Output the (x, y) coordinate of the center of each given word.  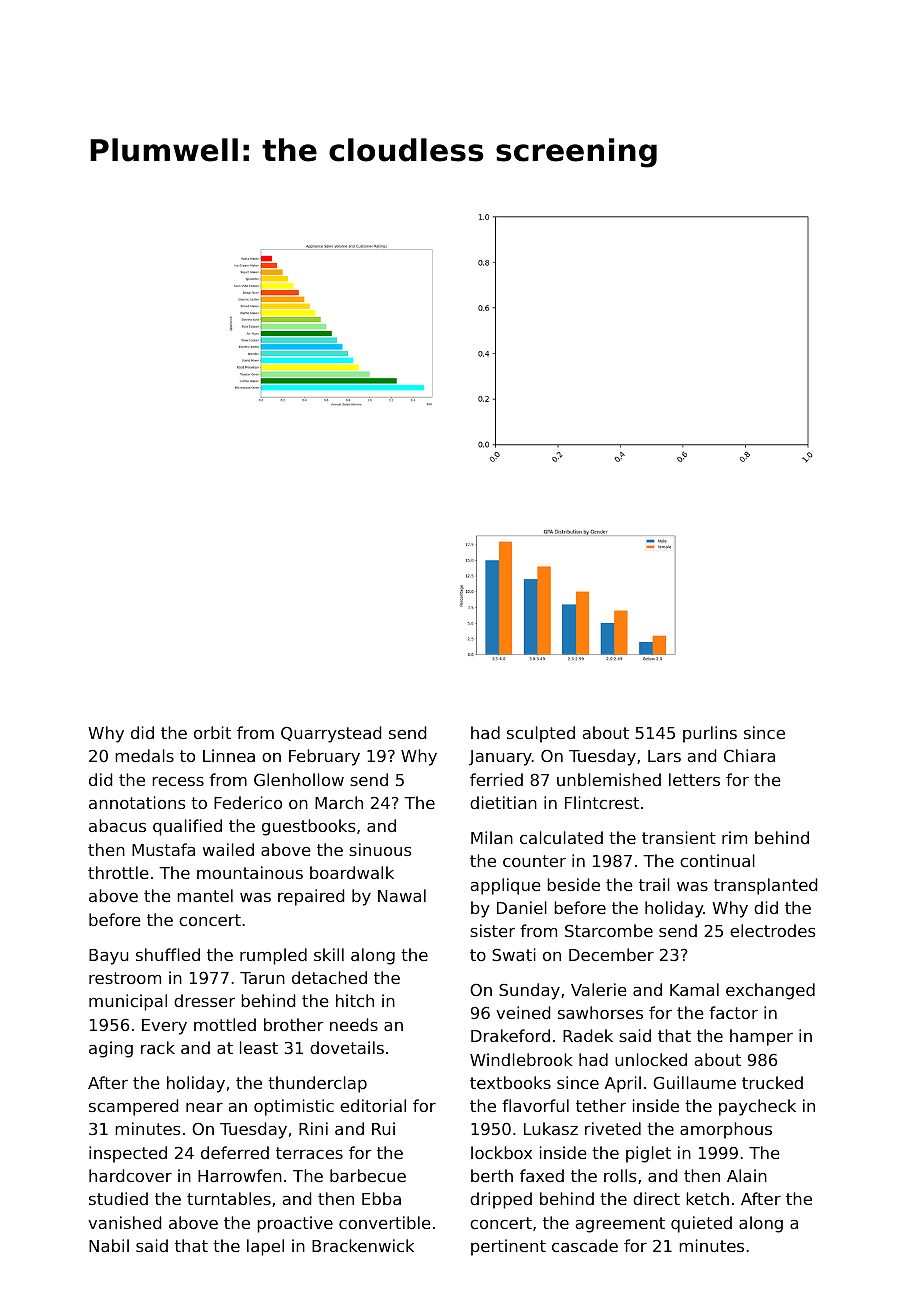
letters (694, 779)
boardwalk (352, 872)
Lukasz (551, 1128)
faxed (542, 1175)
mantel (205, 895)
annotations (137, 802)
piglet (648, 1154)
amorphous (726, 1130)
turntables (229, 1198)
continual (717, 860)
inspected (128, 1154)
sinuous (380, 849)
